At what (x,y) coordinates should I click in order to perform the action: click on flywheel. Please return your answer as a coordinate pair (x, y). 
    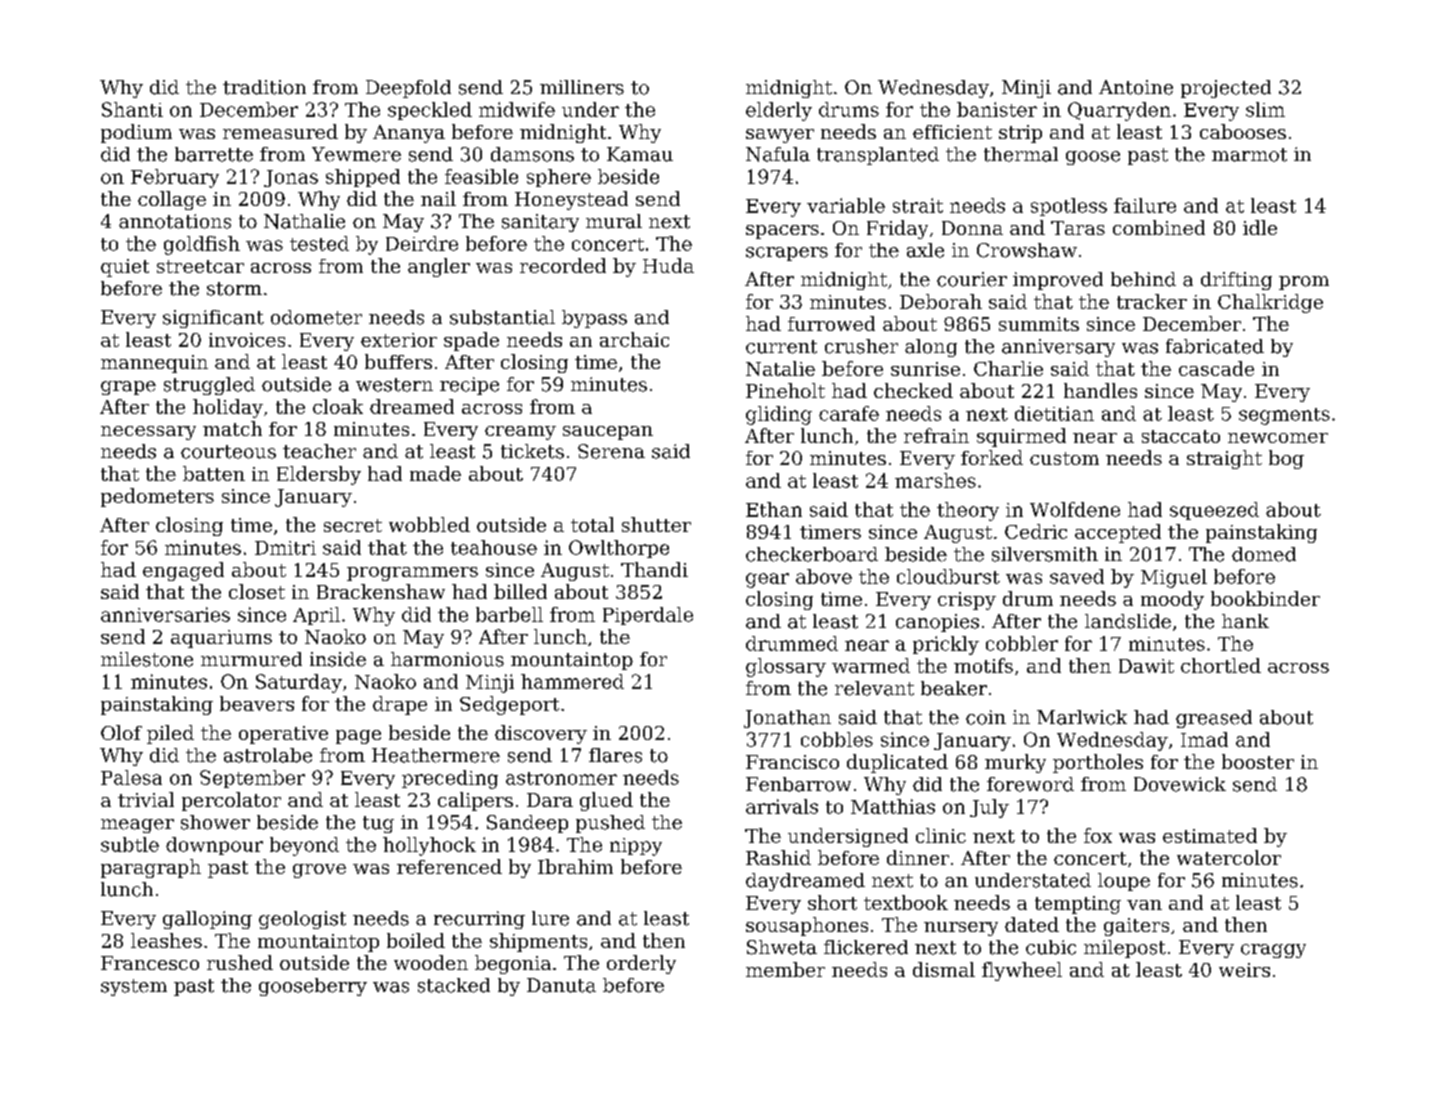
    Looking at the image, I should click on (1022, 971).
